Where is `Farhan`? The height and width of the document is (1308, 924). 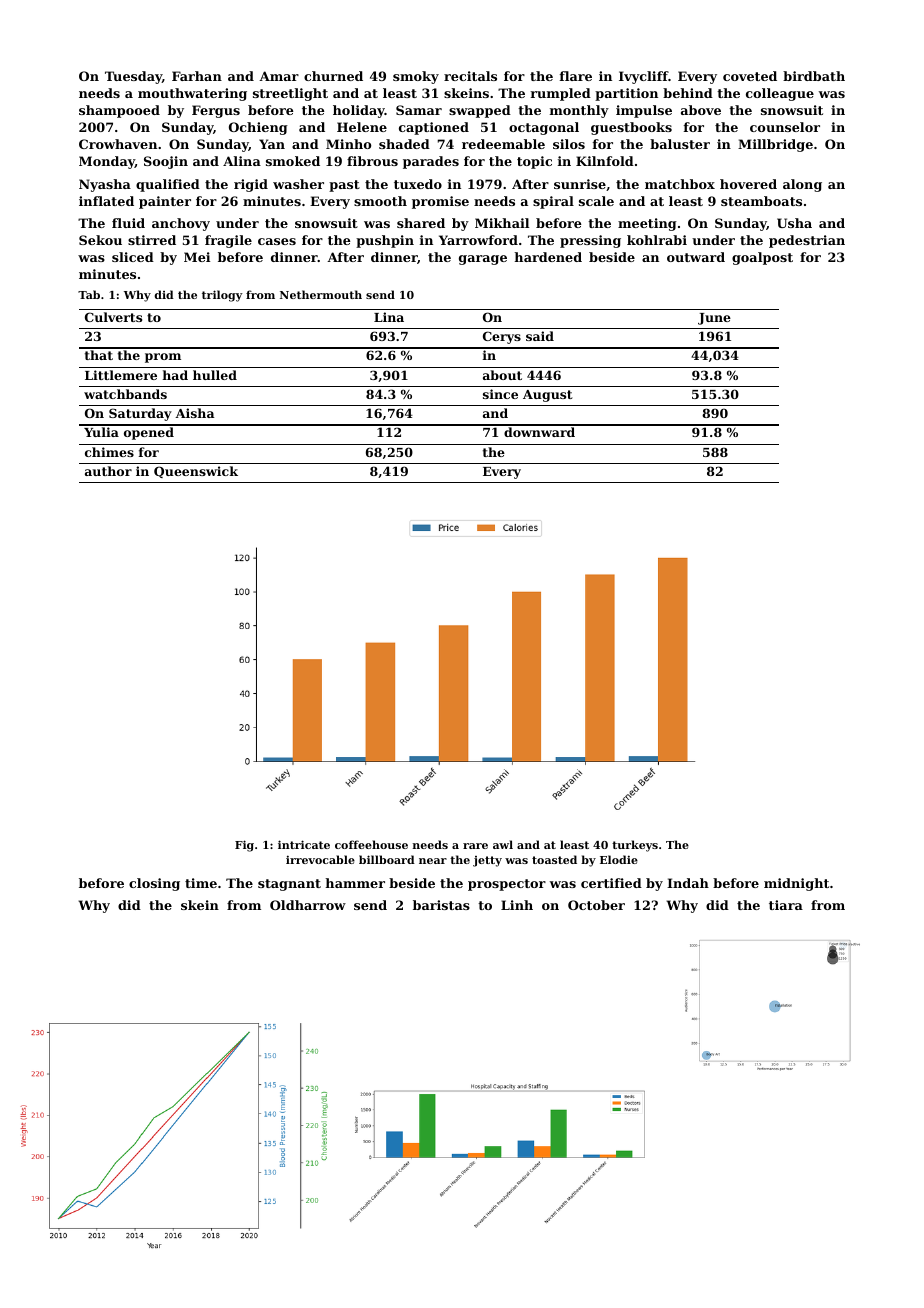
Farhan is located at coordinates (197, 76).
